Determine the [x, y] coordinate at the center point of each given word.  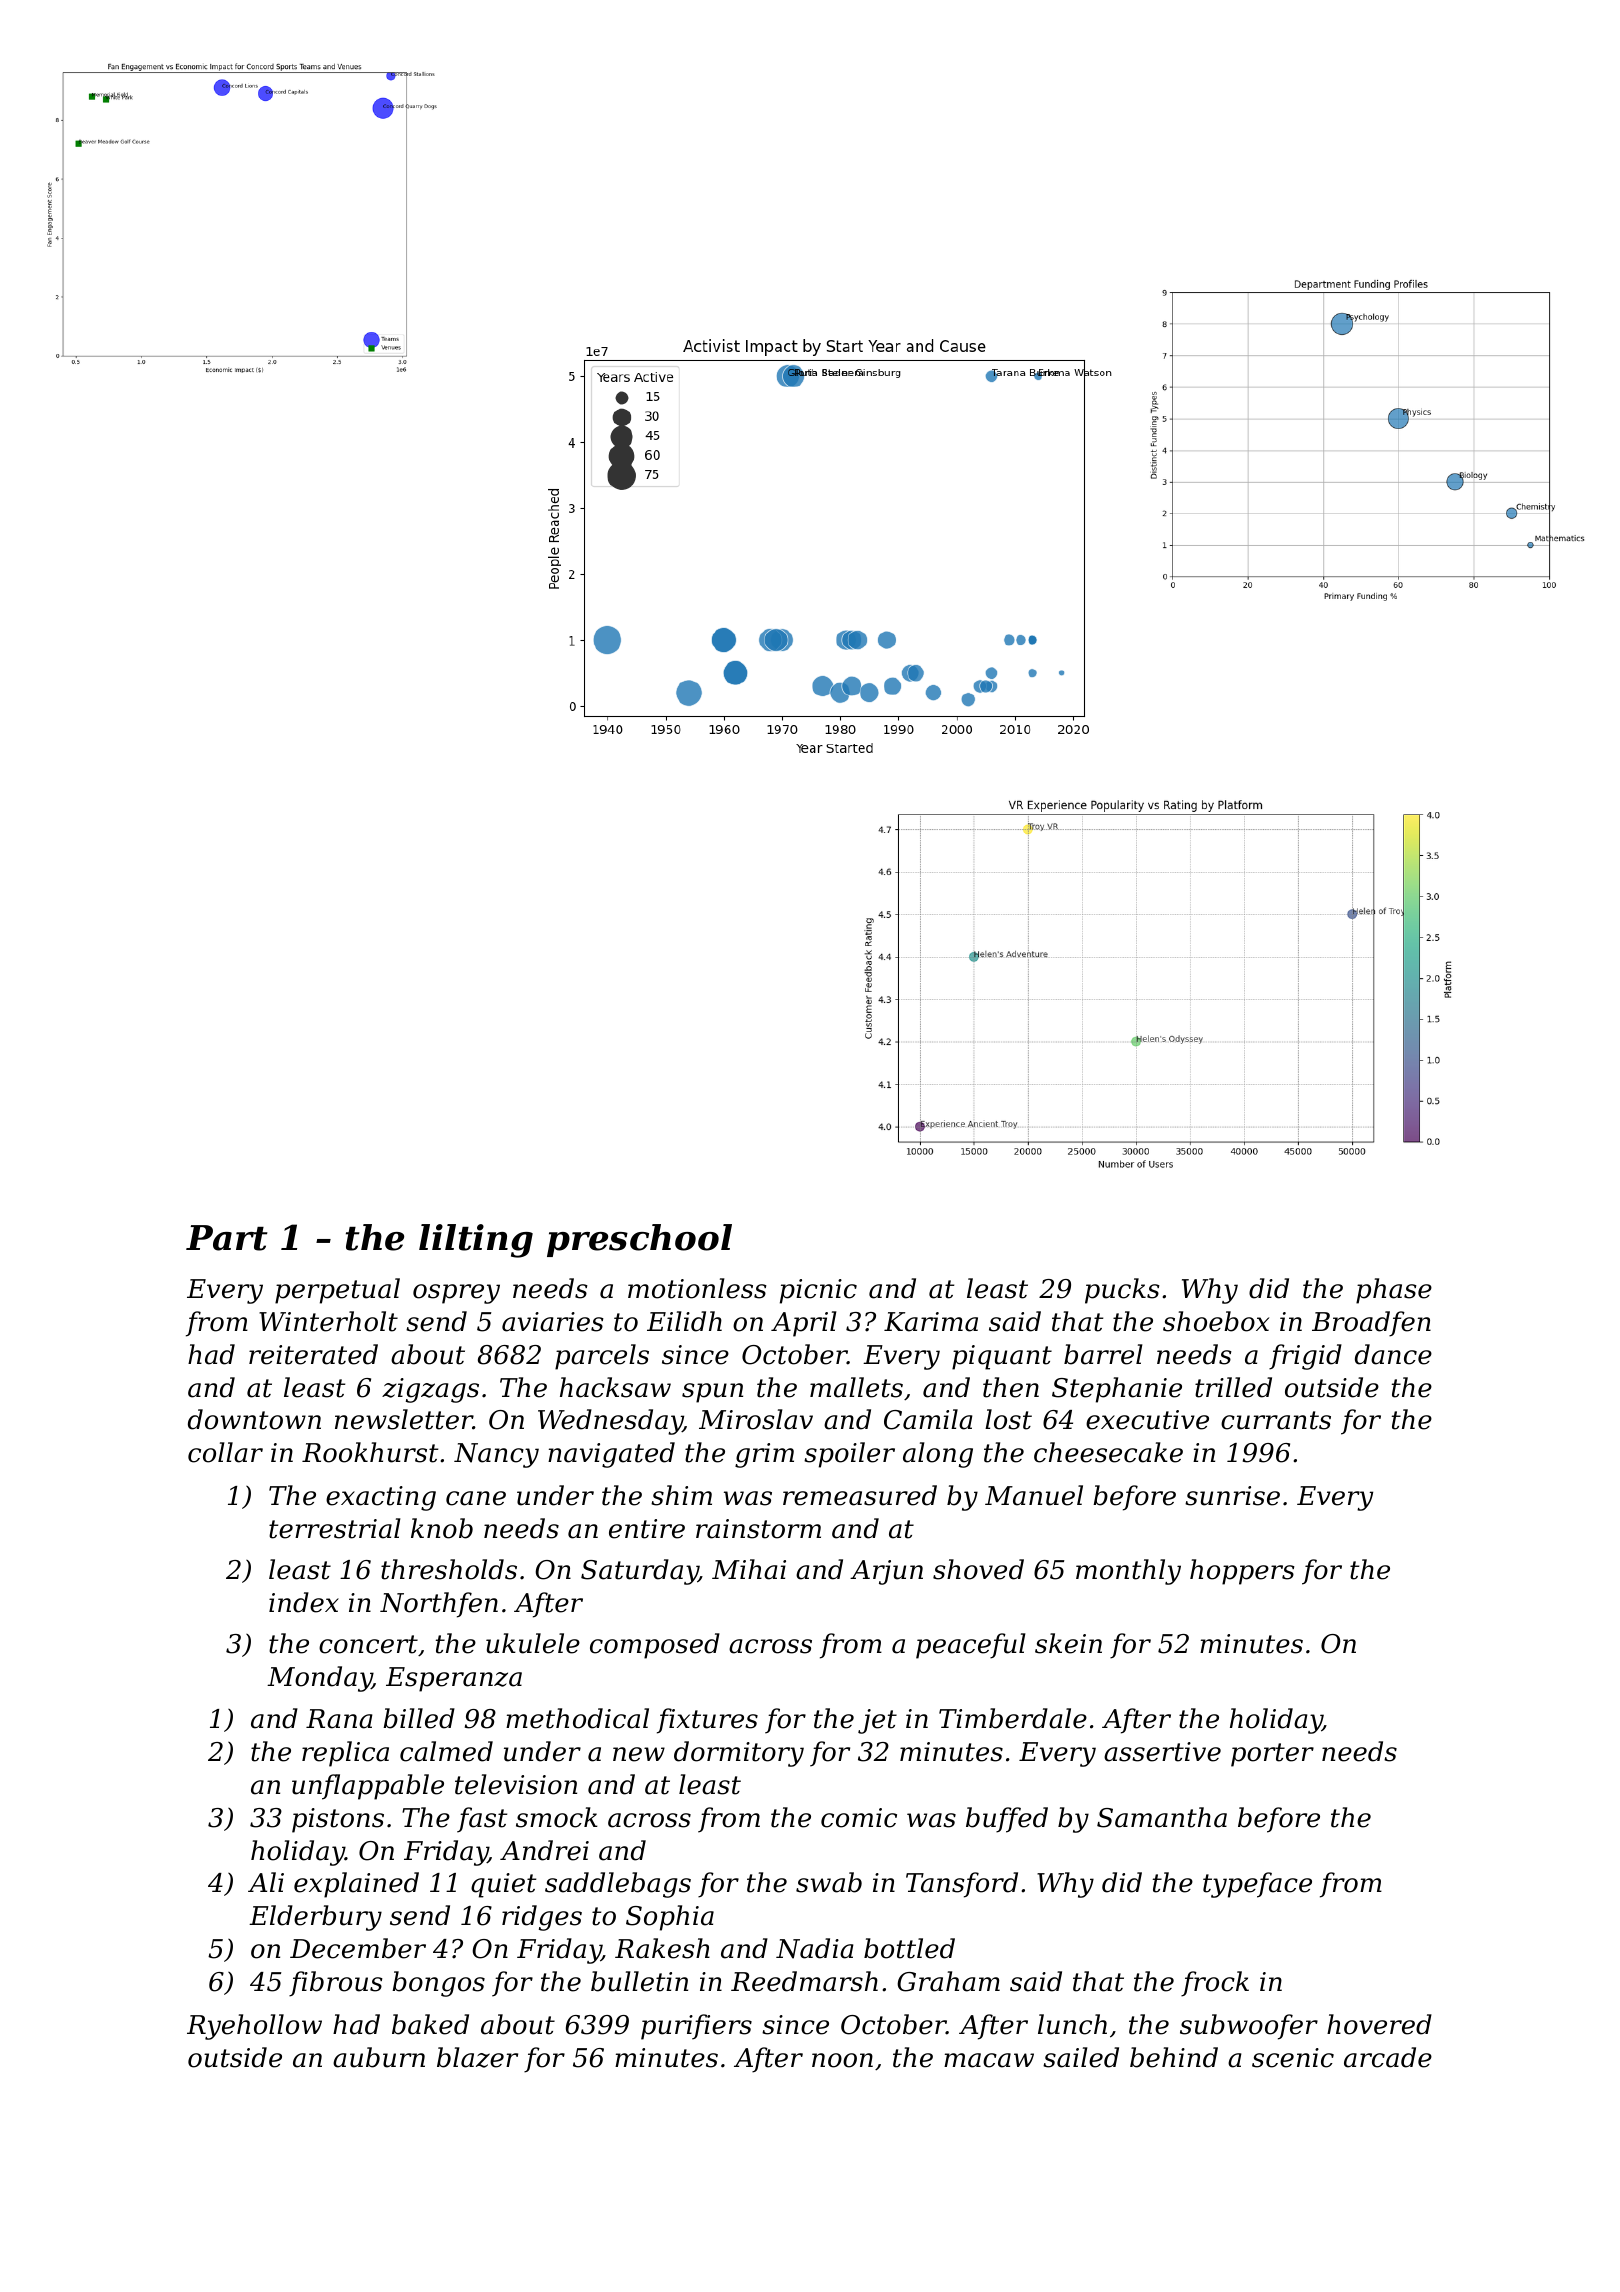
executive [1147, 1420]
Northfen [439, 1605]
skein [1068, 1643]
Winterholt [328, 1321]
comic [859, 1818]
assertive [1162, 1752]
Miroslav [756, 1419]
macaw [989, 2060]
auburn [379, 2057]
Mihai [749, 1569]
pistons [338, 1820]
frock [1215, 1984]
